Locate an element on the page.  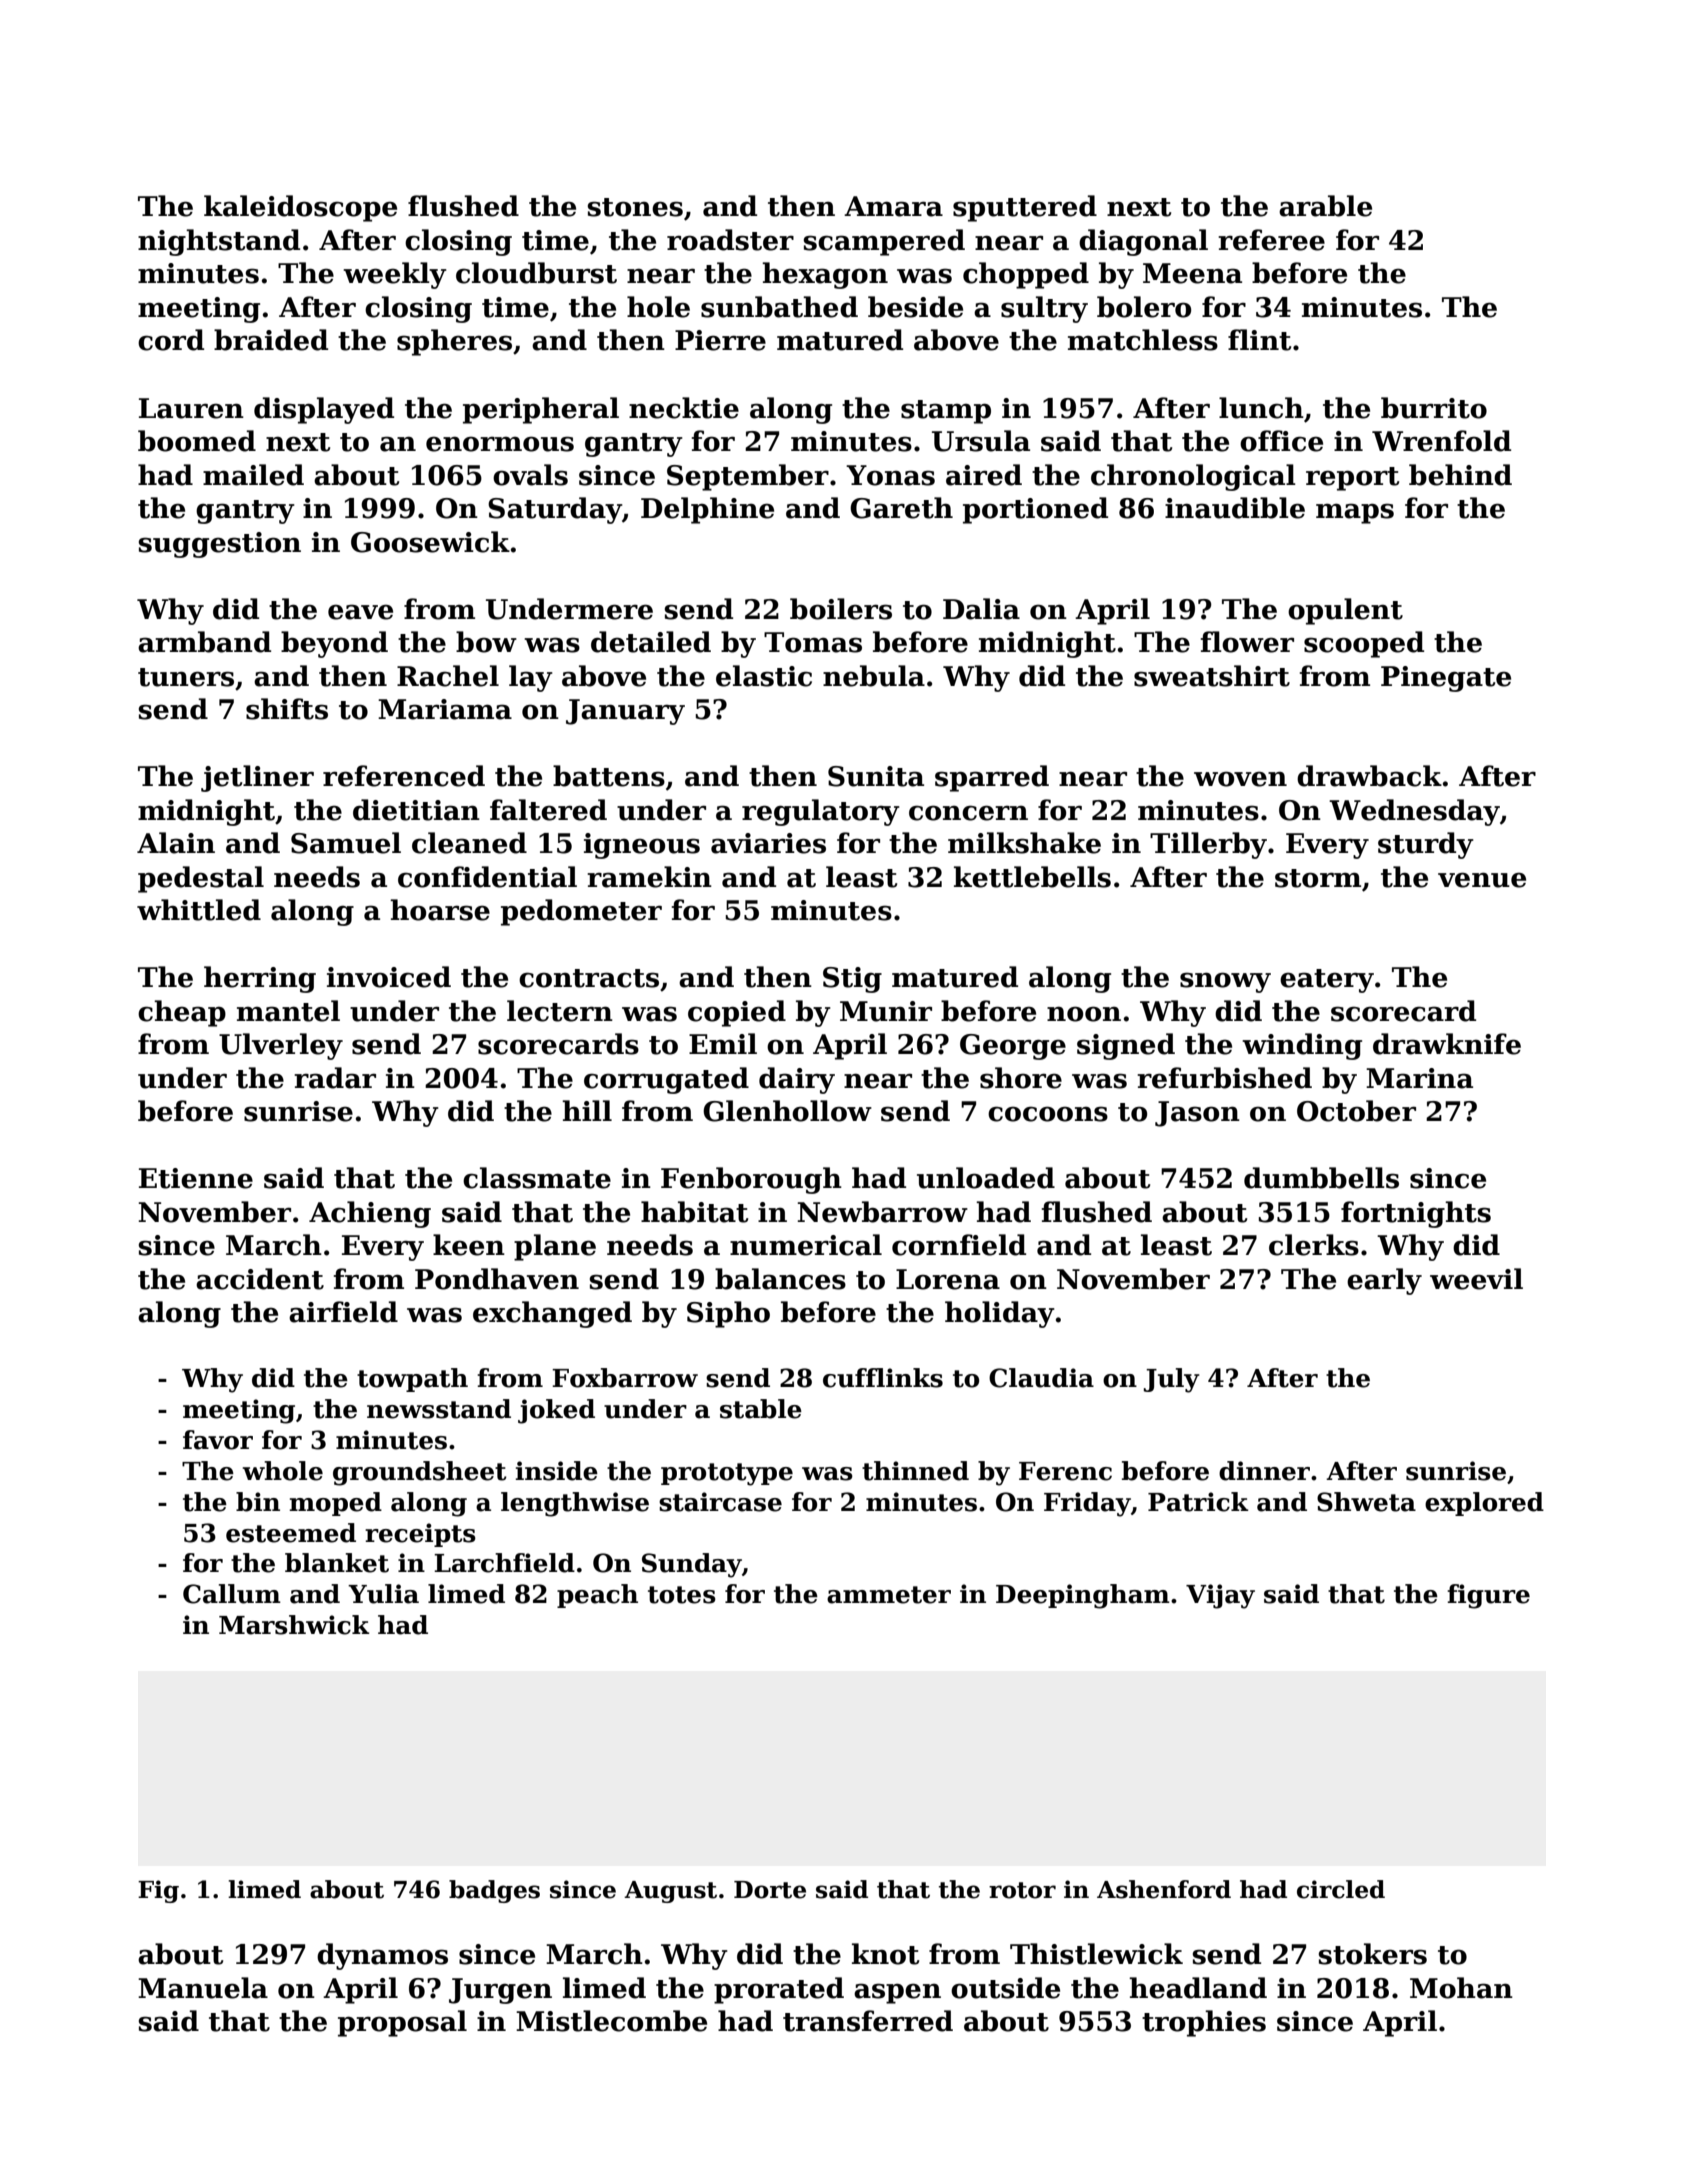
sputtered is located at coordinates (1025, 208).
